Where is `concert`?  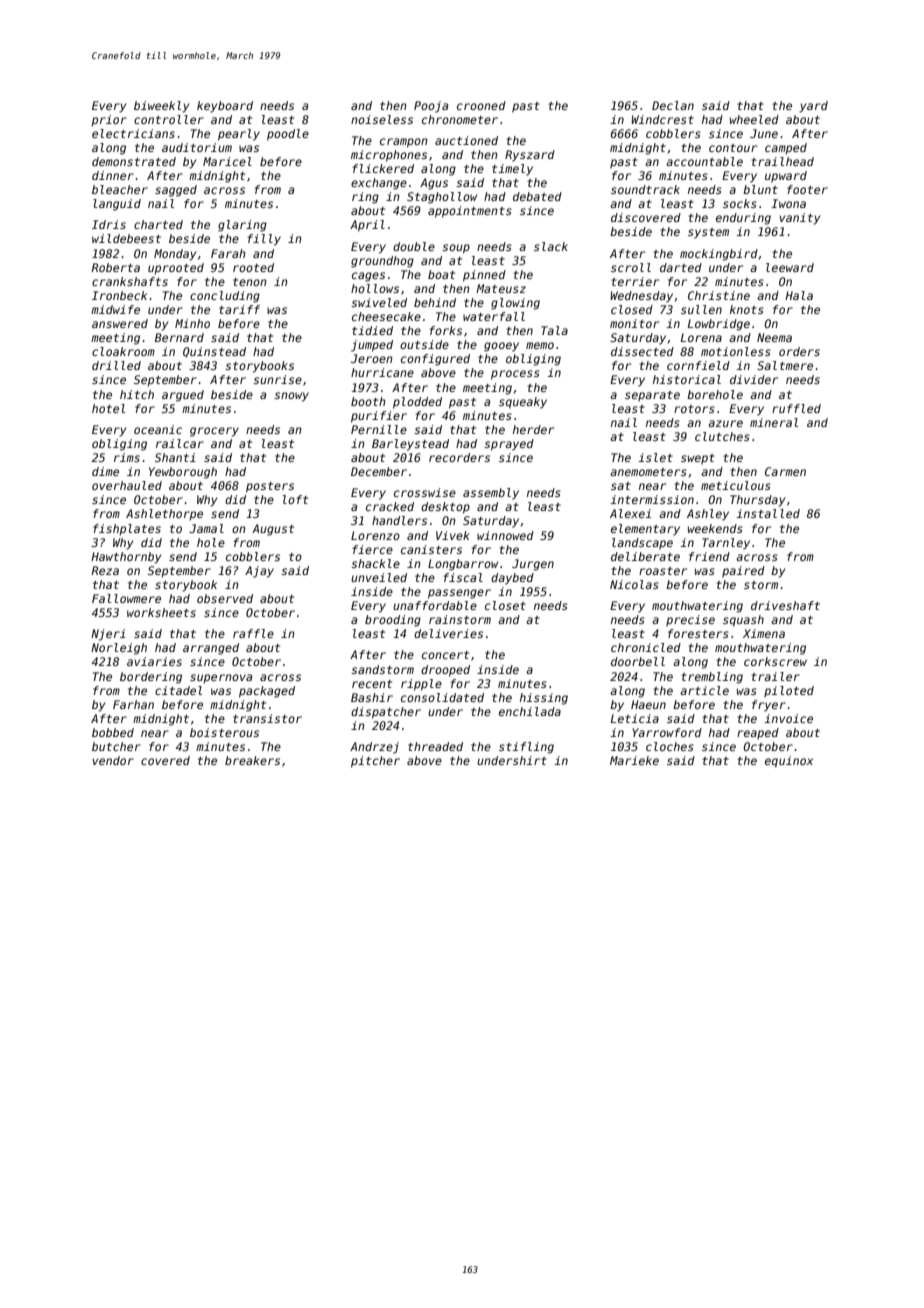
concert is located at coordinates (445, 655).
